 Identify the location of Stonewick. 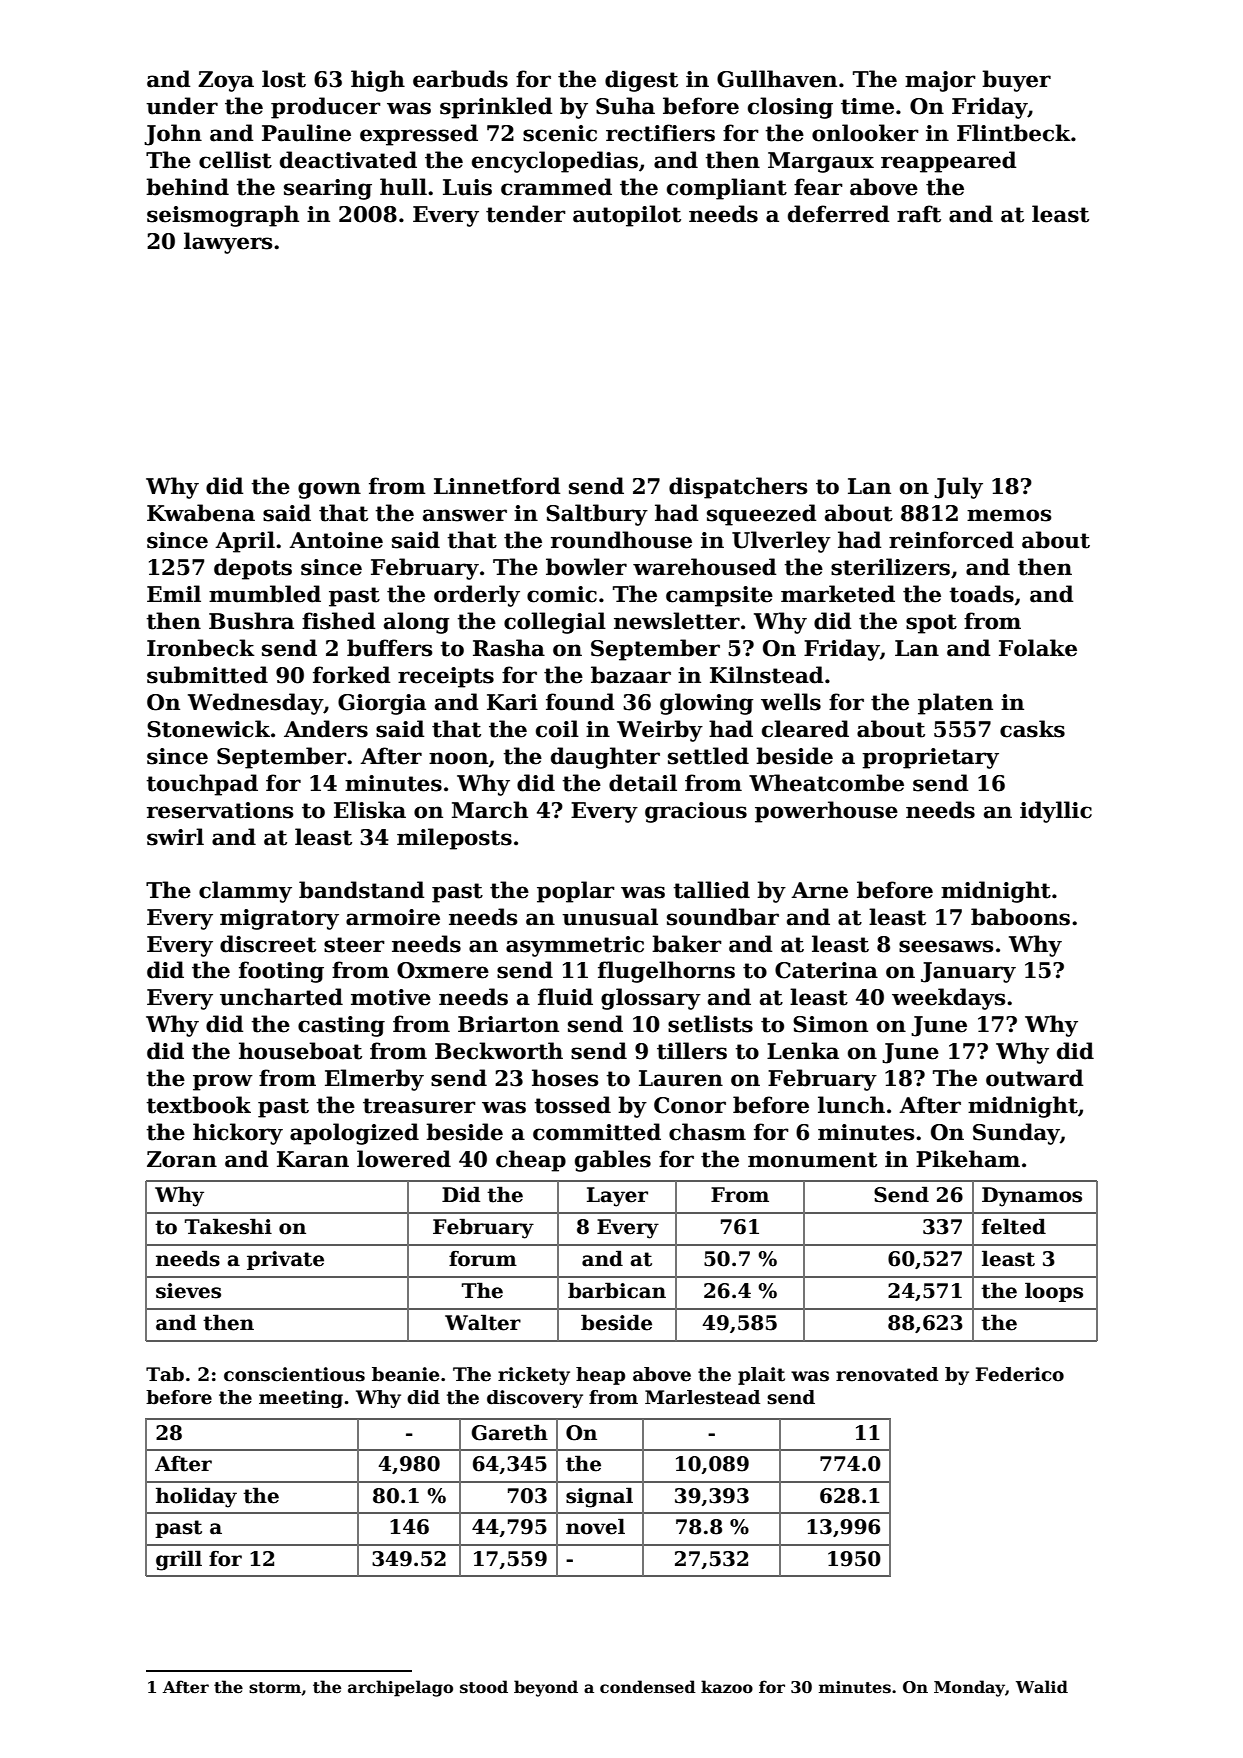
(208, 729).
